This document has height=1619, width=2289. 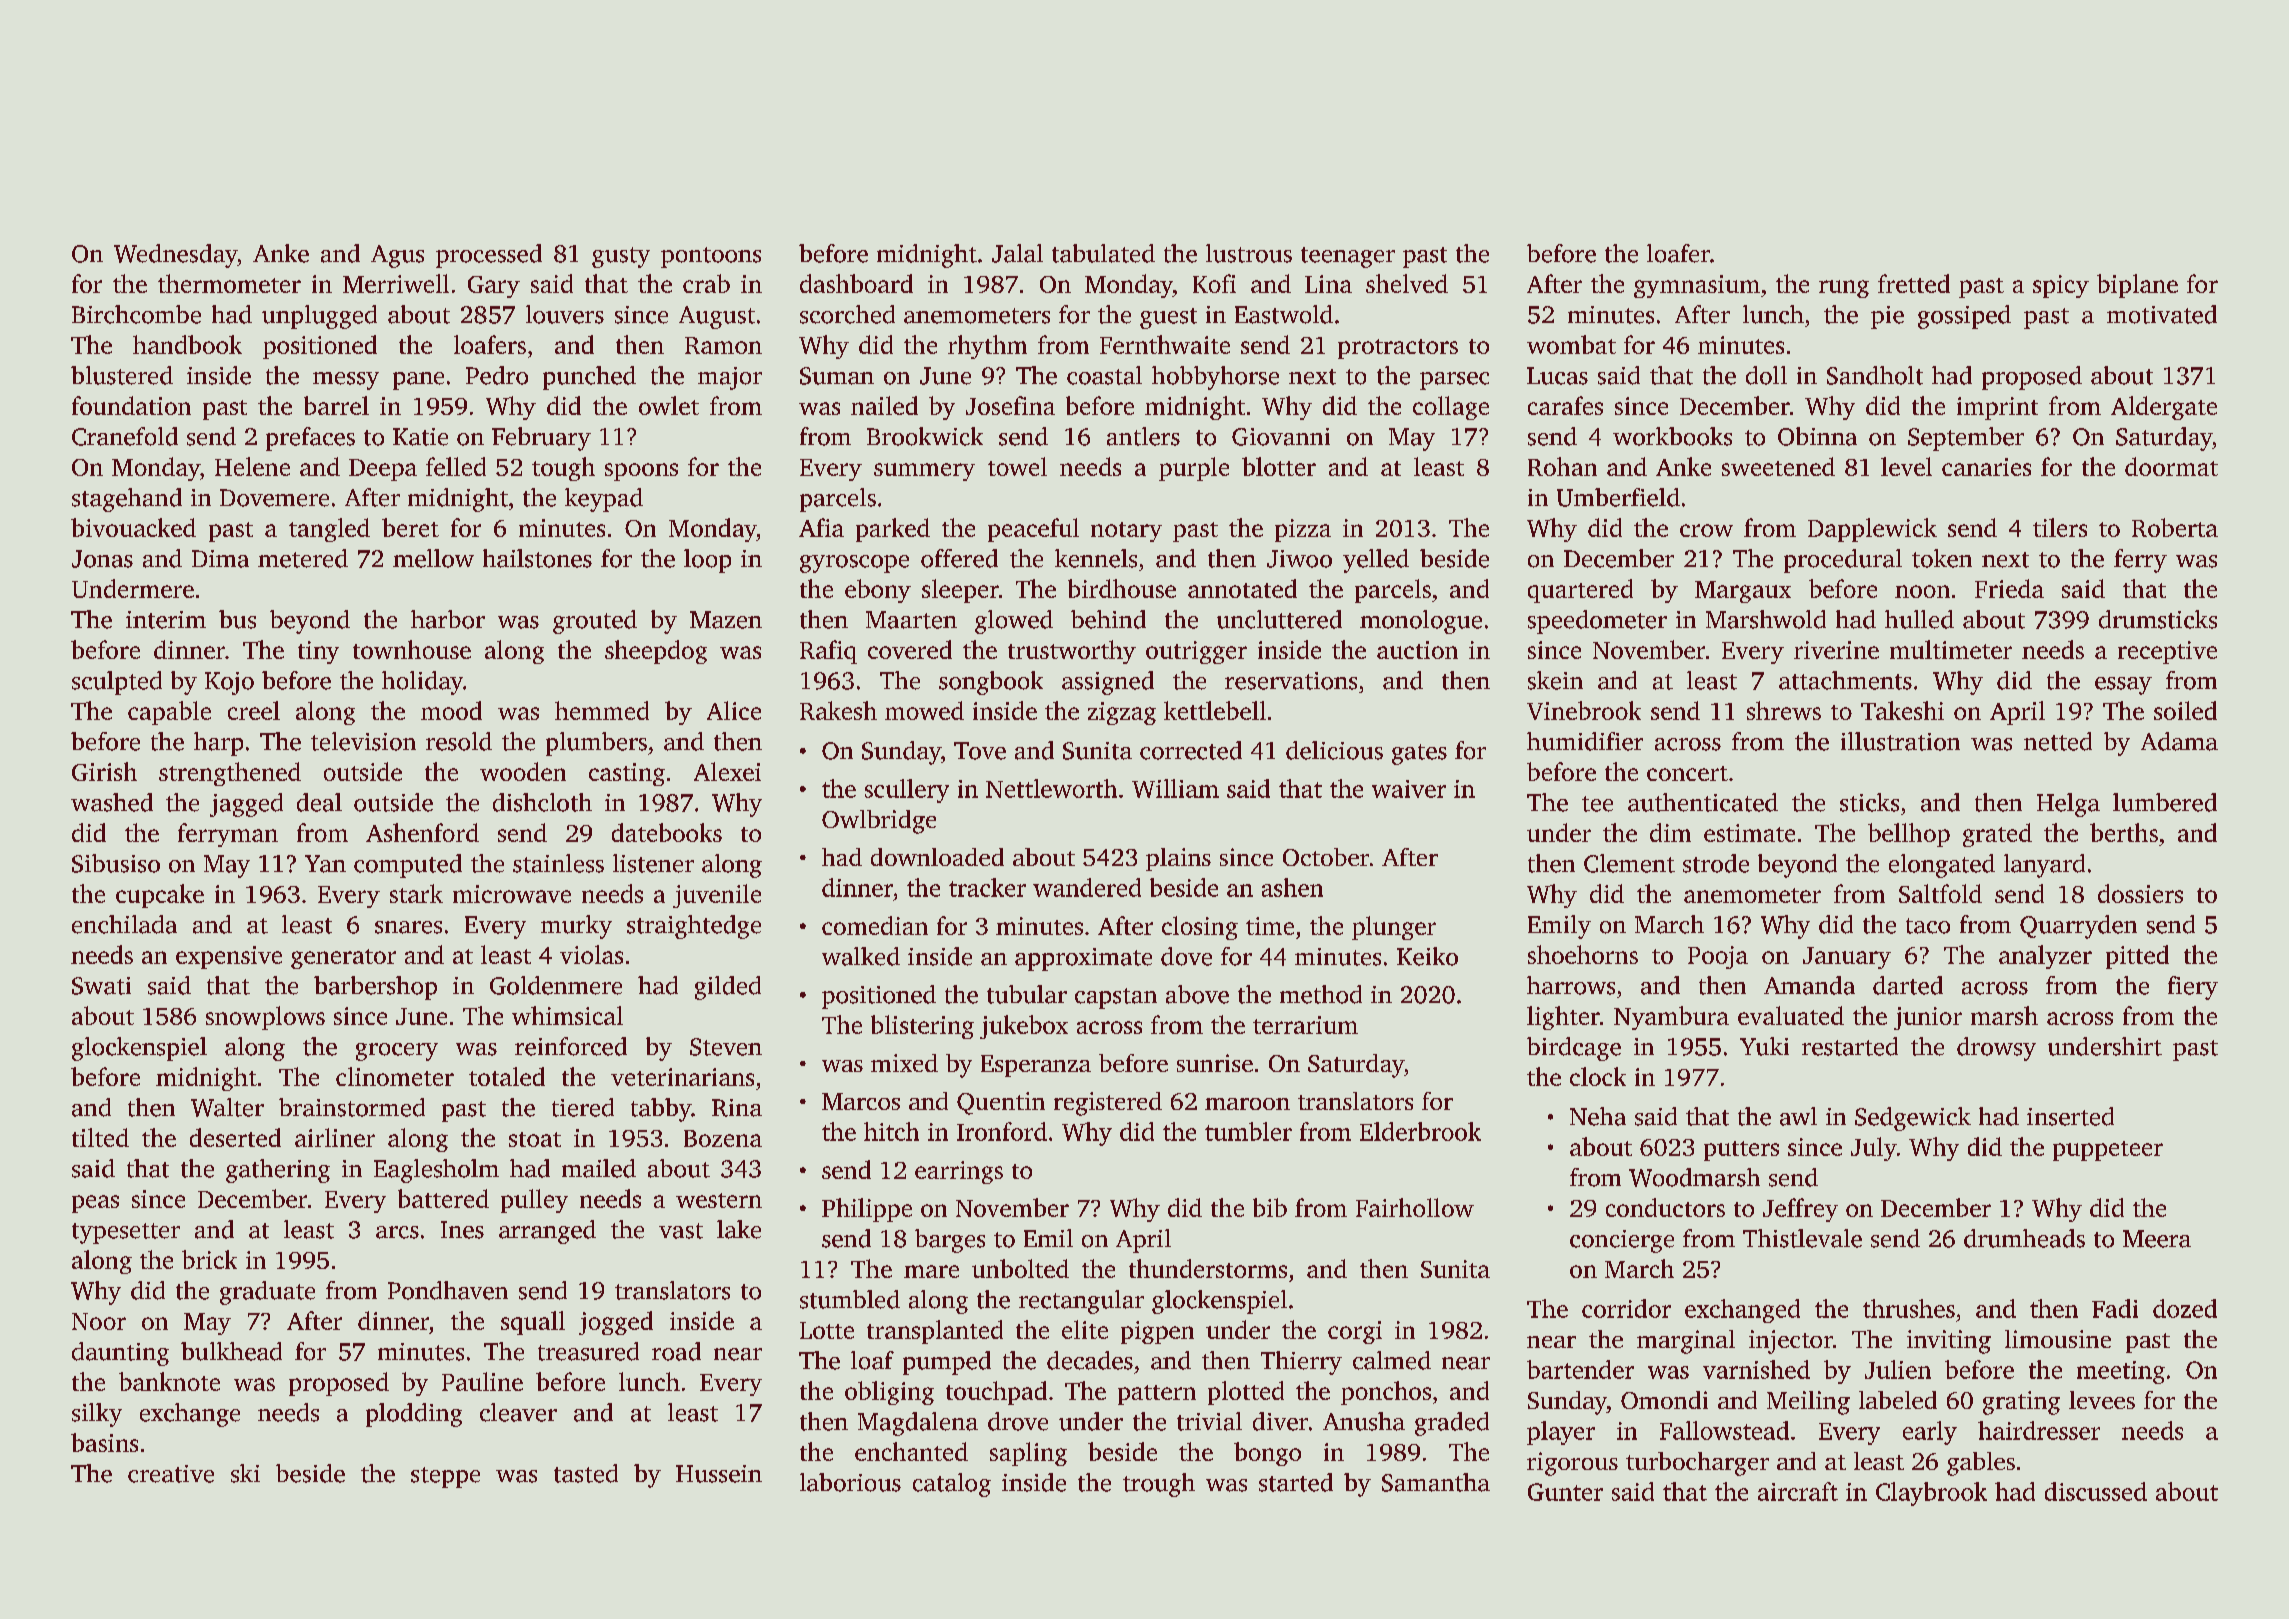 I want to click on Owlbridge, so click(x=879, y=822).
